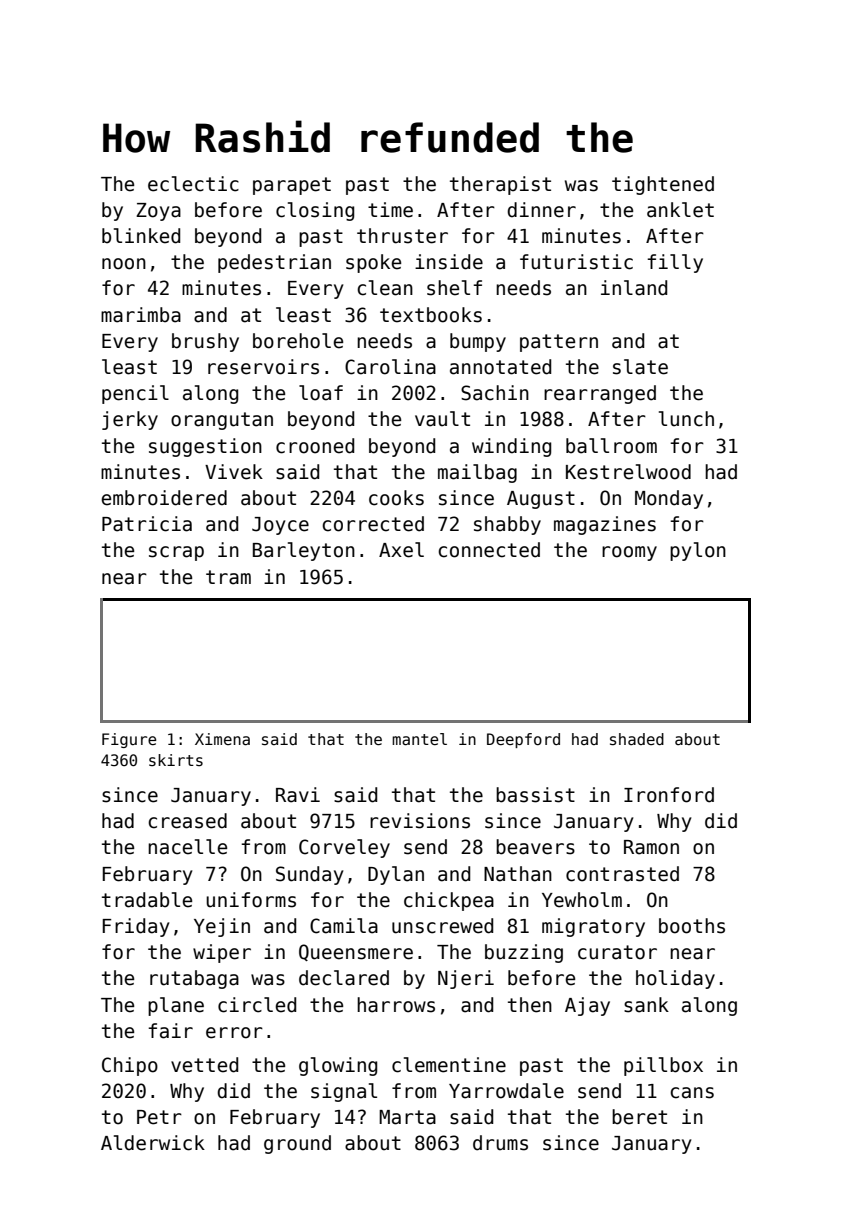 This page has height=1207, width=851. Describe the element at coordinates (315, 211) in the page. I see `closing` at that location.
